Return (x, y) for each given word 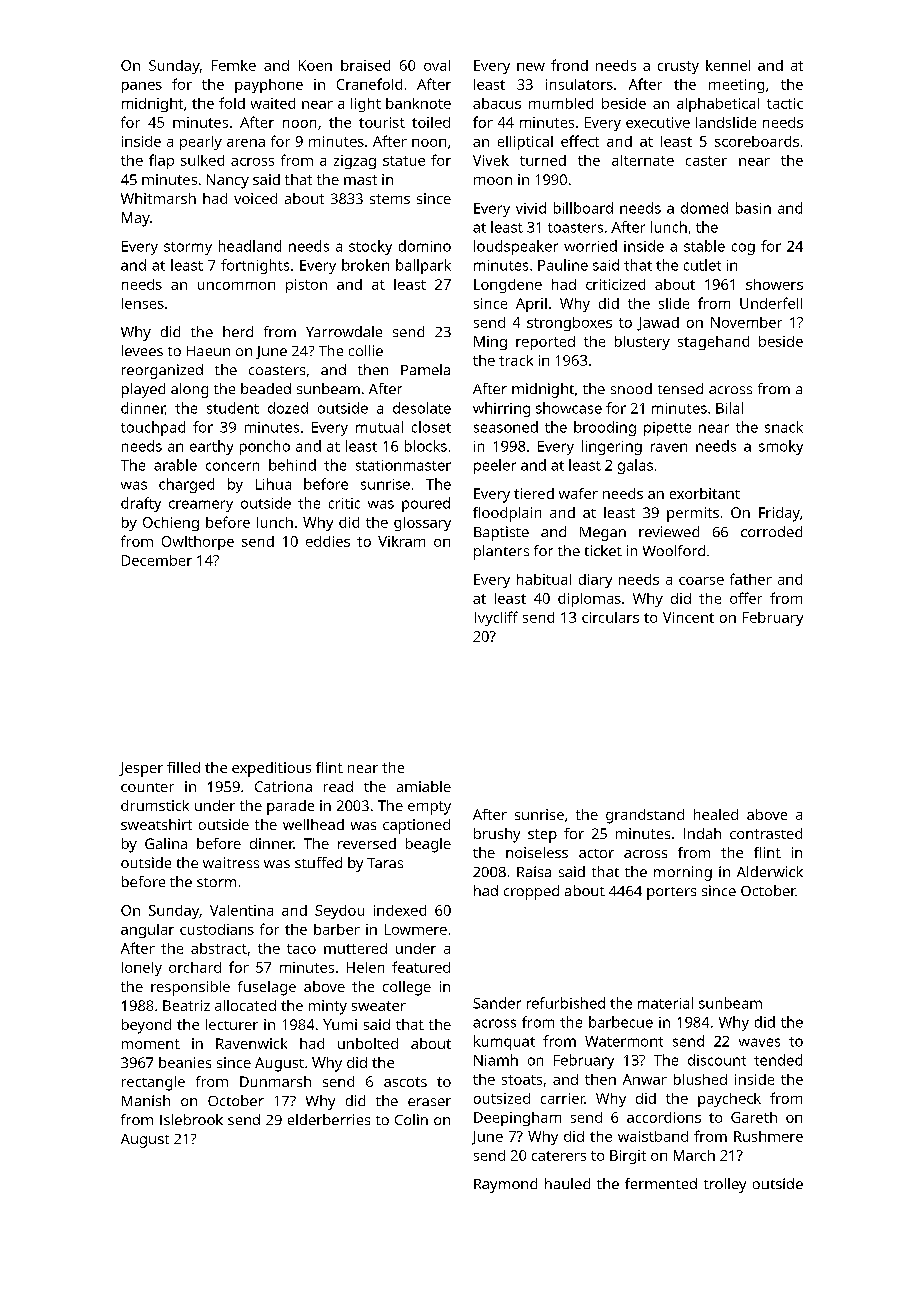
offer (746, 598)
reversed (367, 843)
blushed (700, 1079)
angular (147, 931)
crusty (678, 67)
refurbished (566, 1003)
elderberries (329, 1119)
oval (437, 65)
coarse (701, 581)
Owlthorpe (198, 543)
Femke (234, 65)
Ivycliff (496, 618)
